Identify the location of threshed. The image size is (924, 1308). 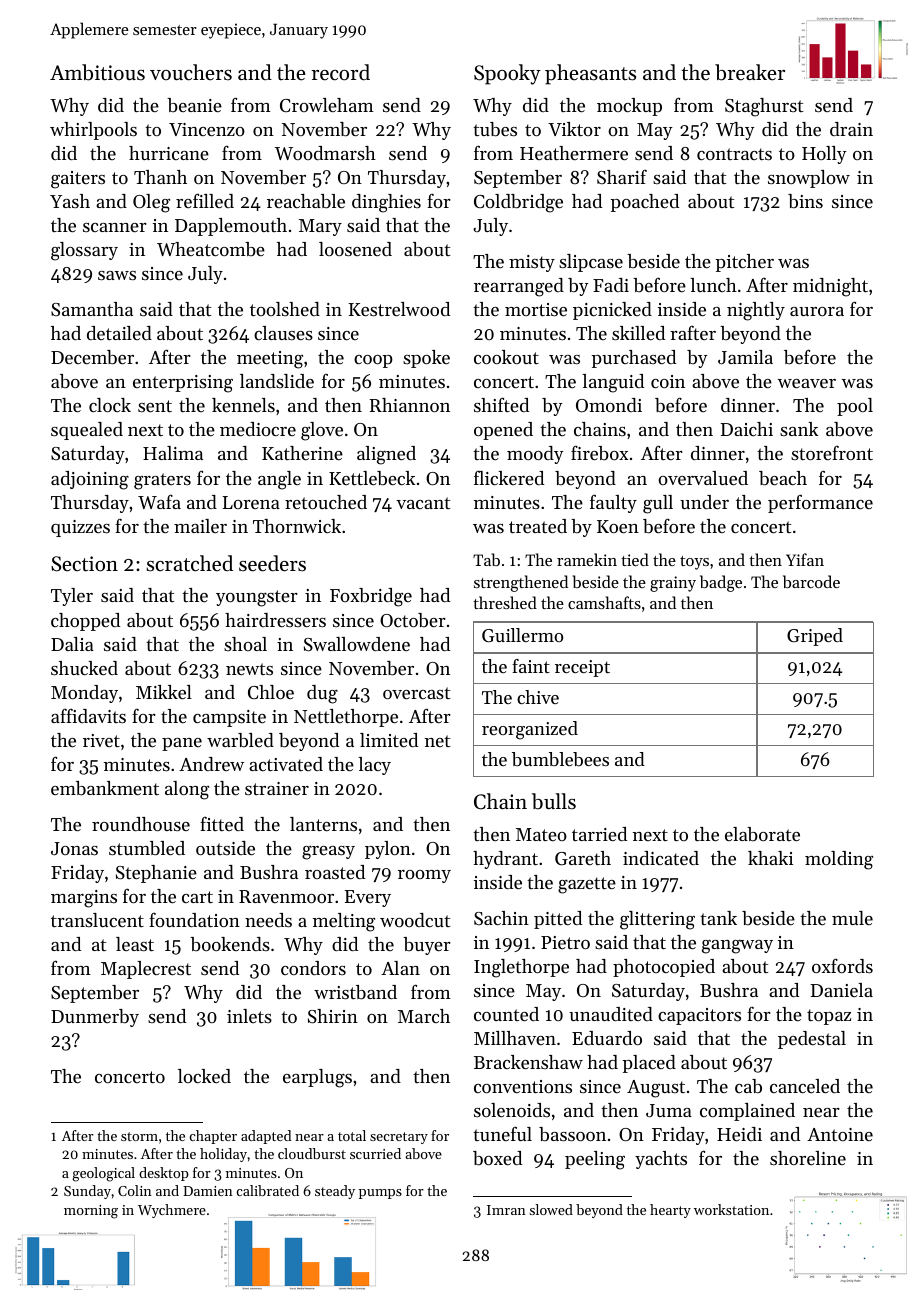
(505, 602).
